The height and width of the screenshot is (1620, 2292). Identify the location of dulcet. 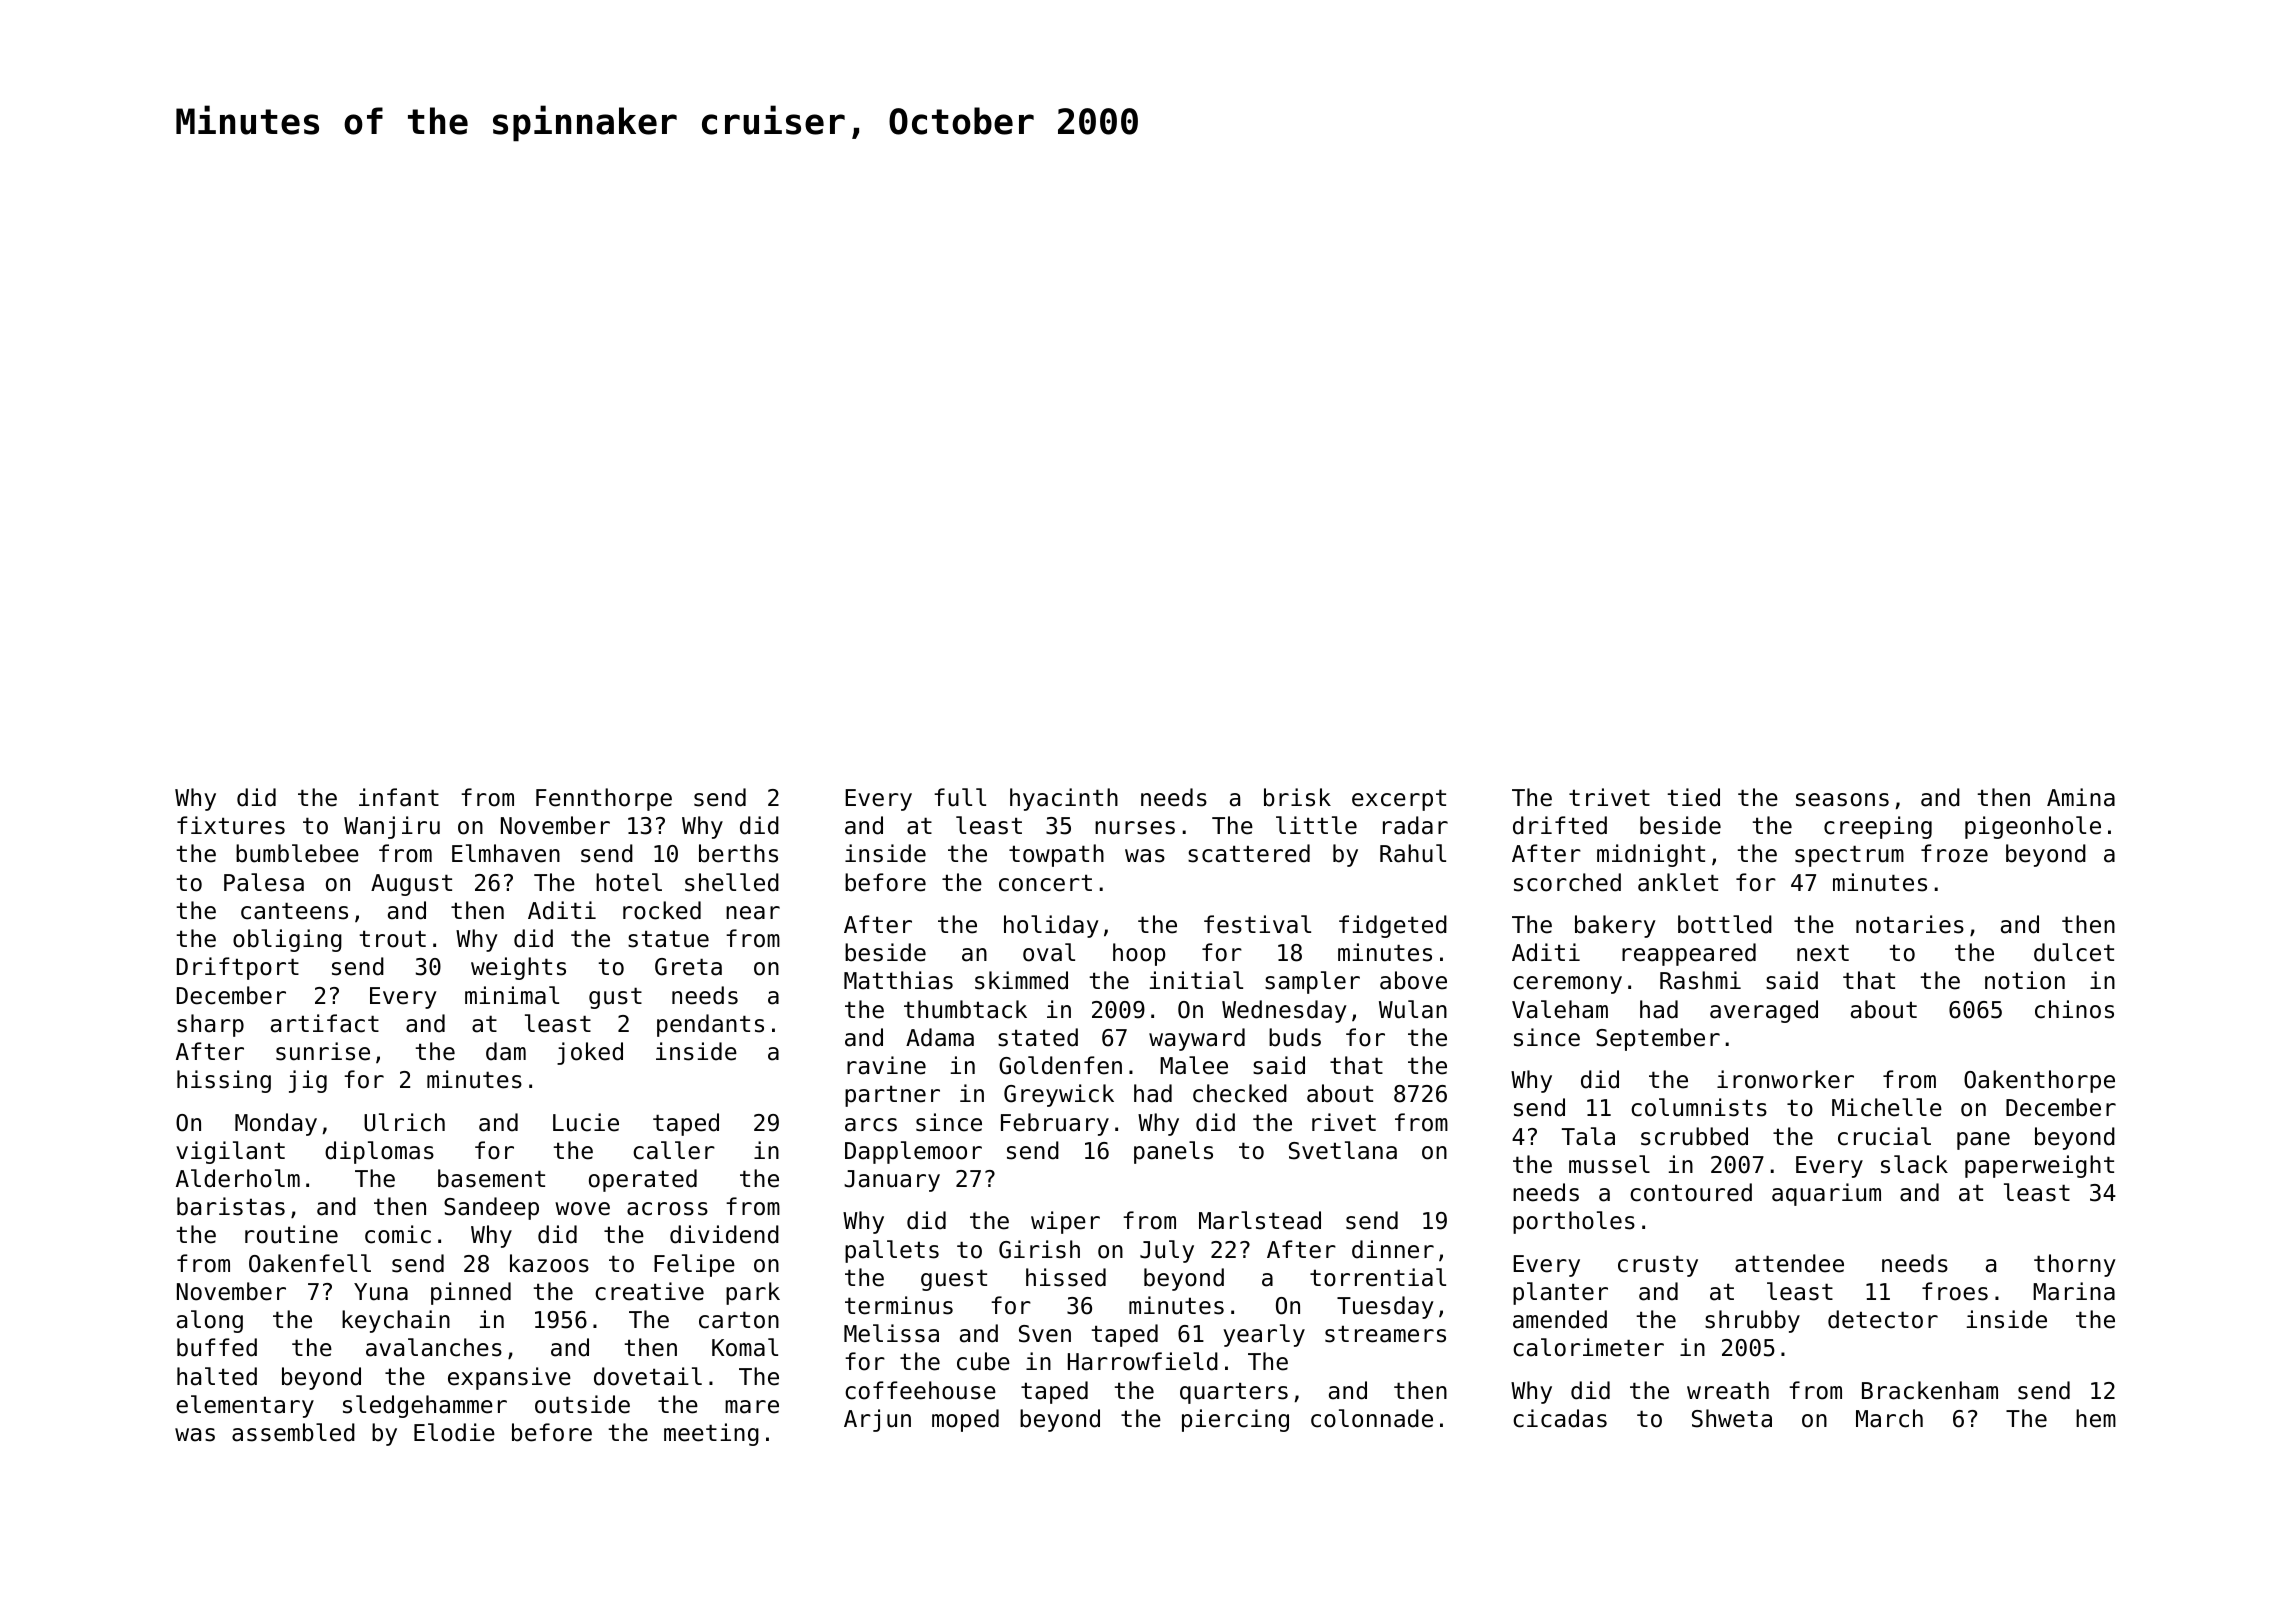
(2074, 952).
